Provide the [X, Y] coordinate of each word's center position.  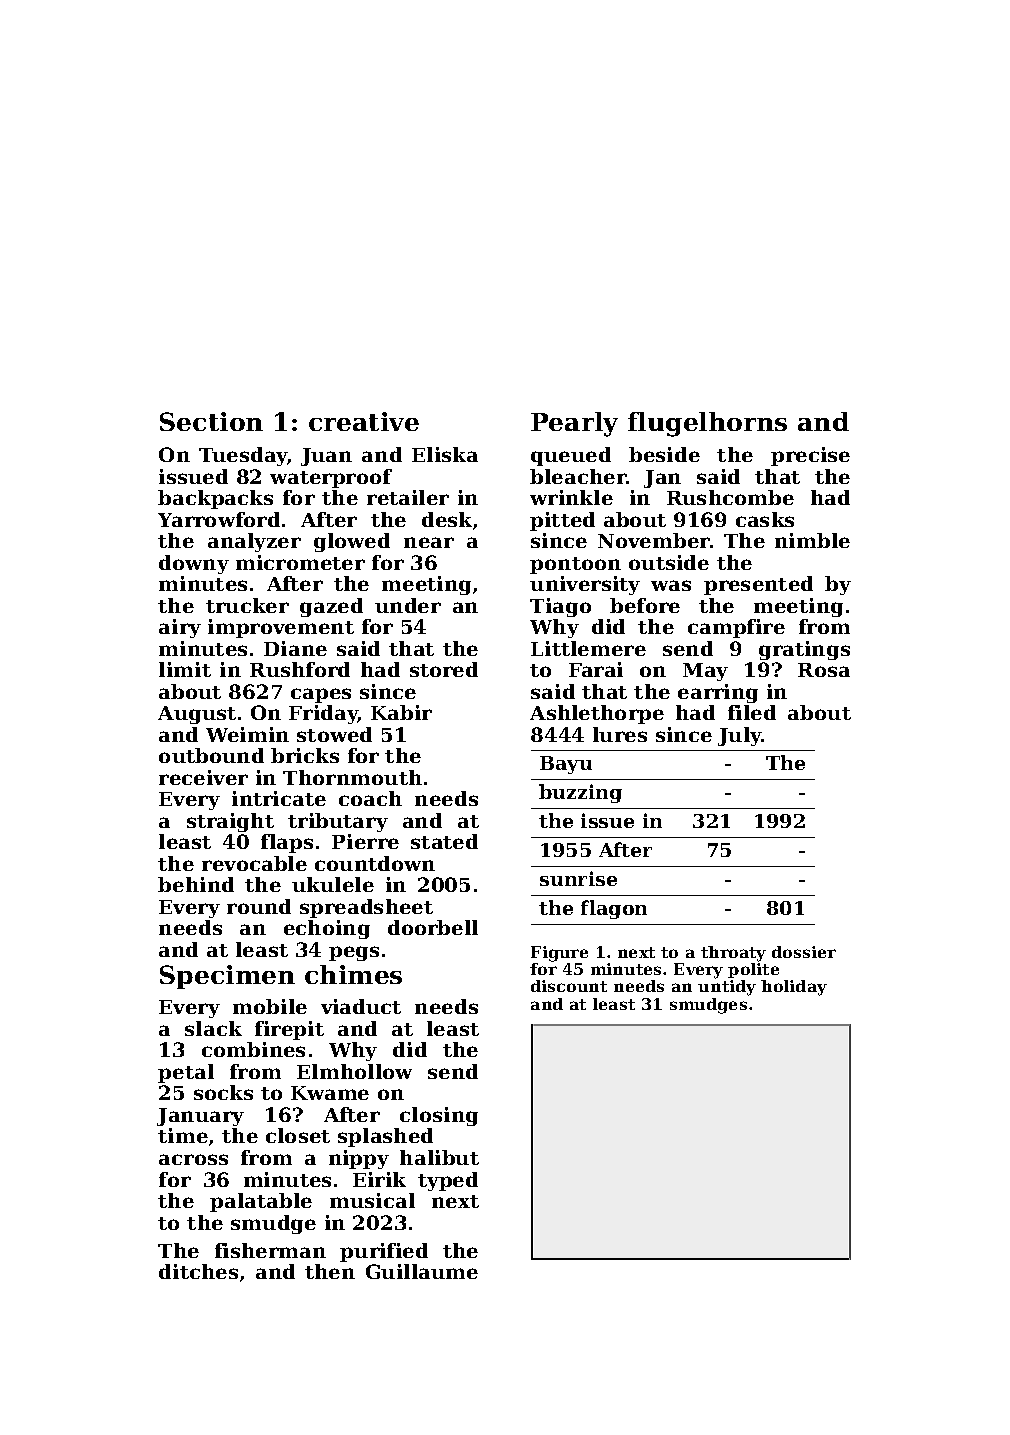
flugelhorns [707, 424]
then [330, 1271]
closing [439, 1116]
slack [213, 1028]
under [408, 605]
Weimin [247, 734]
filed [752, 712]
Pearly [574, 424]
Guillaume [422, 1271]
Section [211, 421]
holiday [794, 988]
